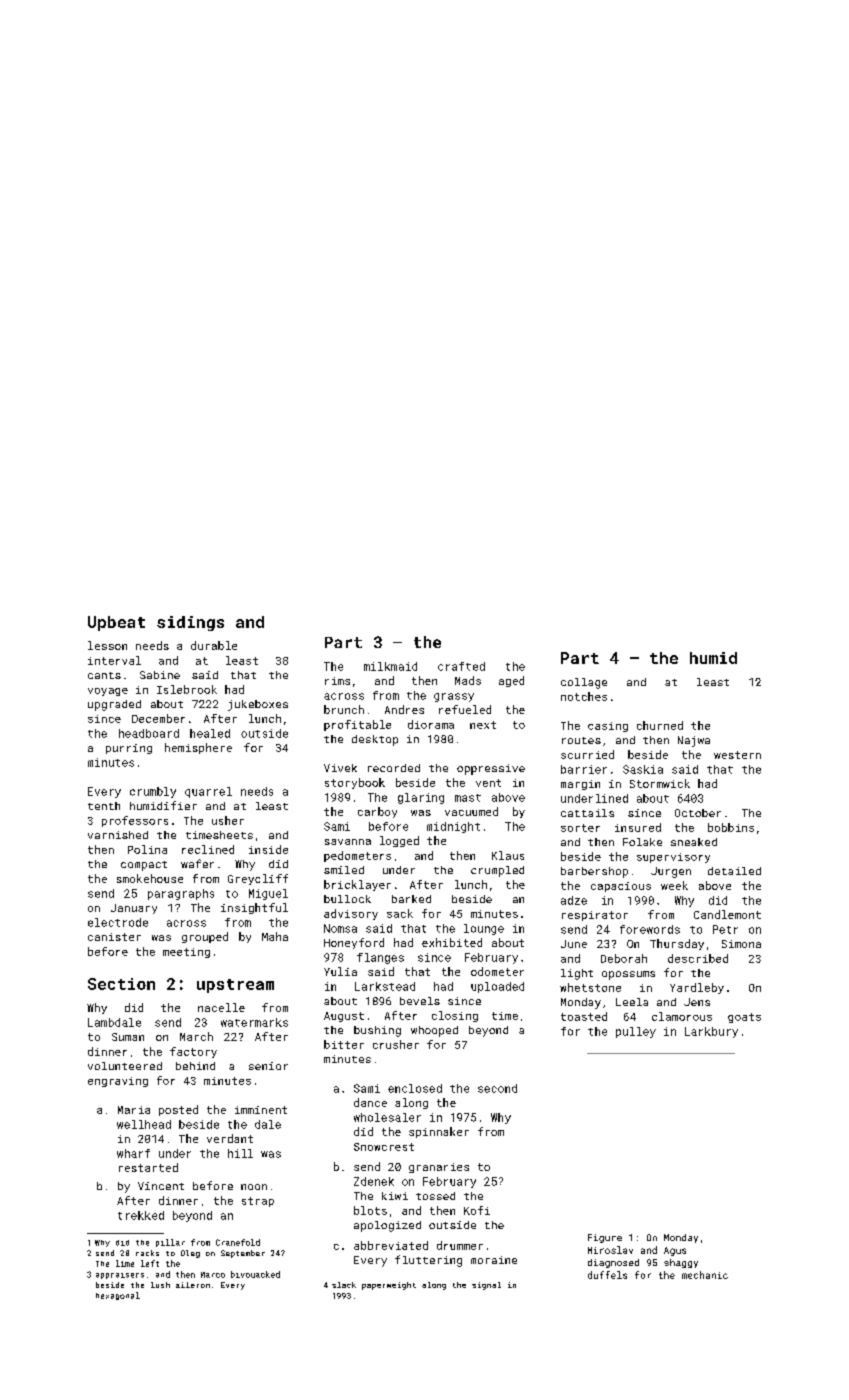 This image has width=849, height=1400. Describe the element at coordinates (198, 748) in the image. I see `hemisphere` at that location.
